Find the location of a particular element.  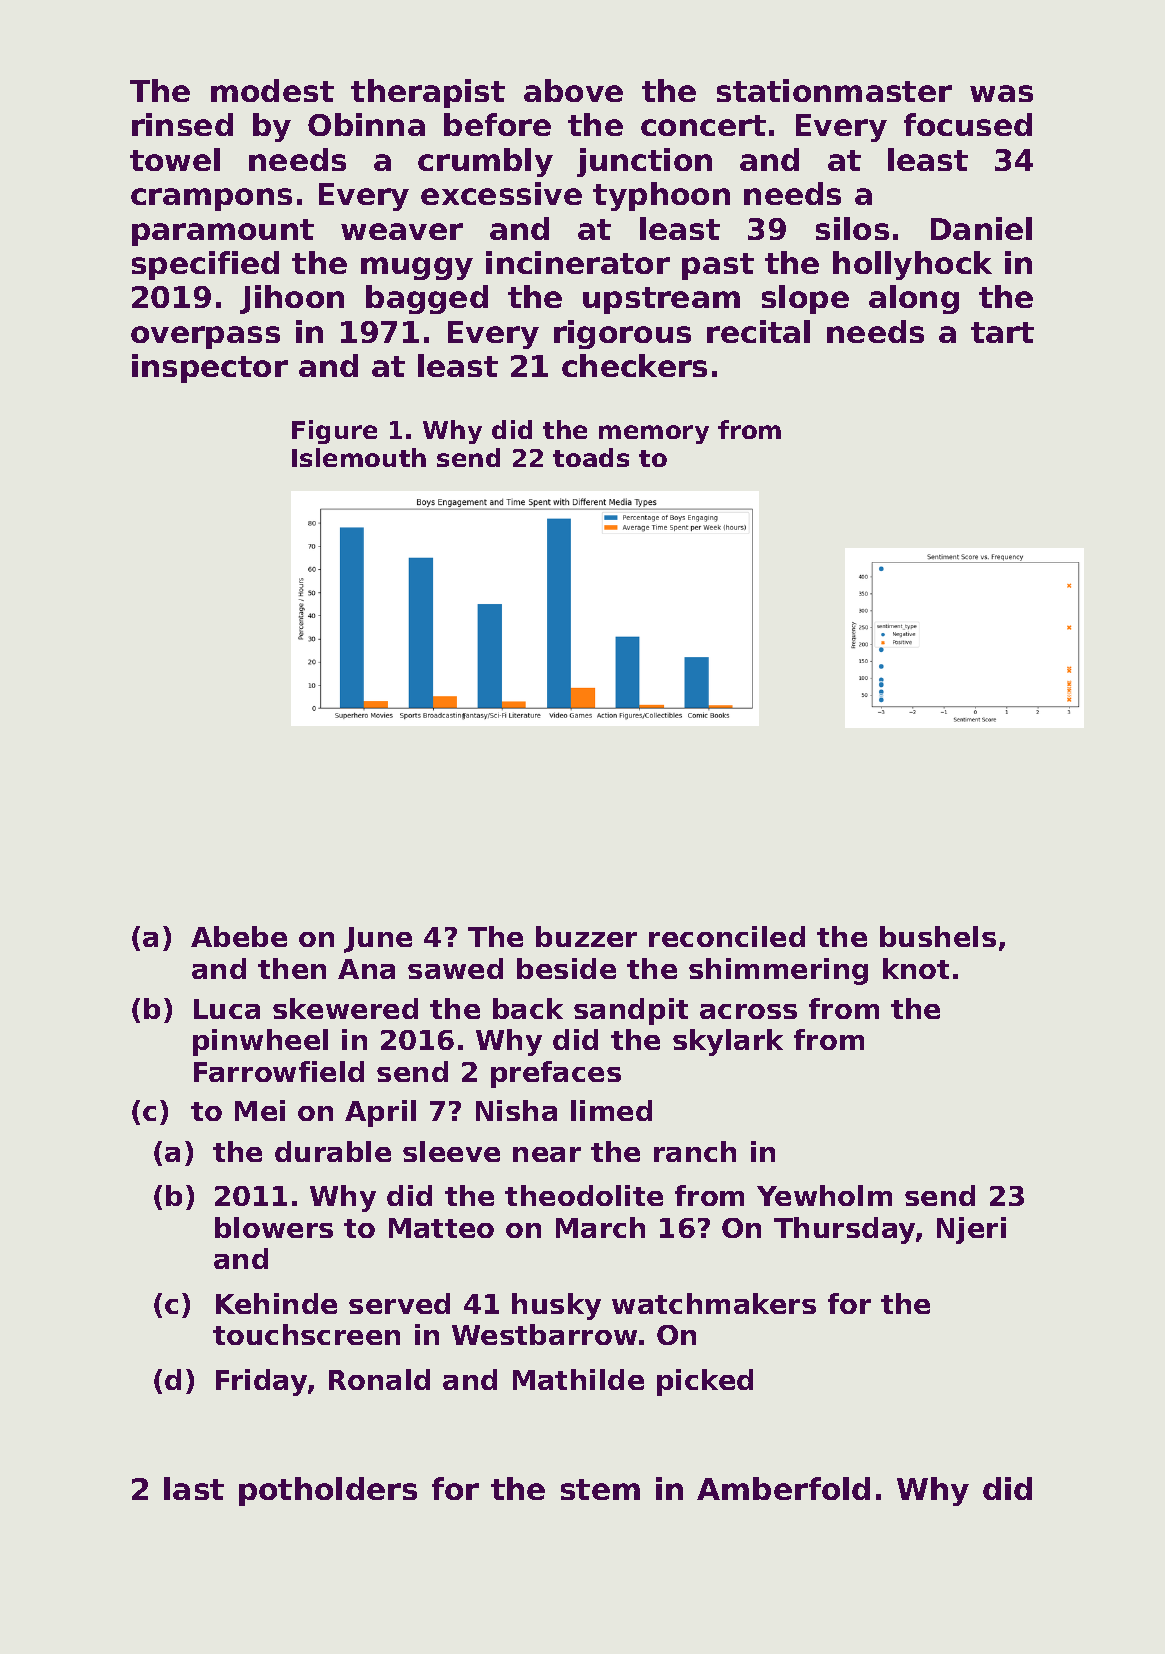

toads is located at coordinates (591, 457).
